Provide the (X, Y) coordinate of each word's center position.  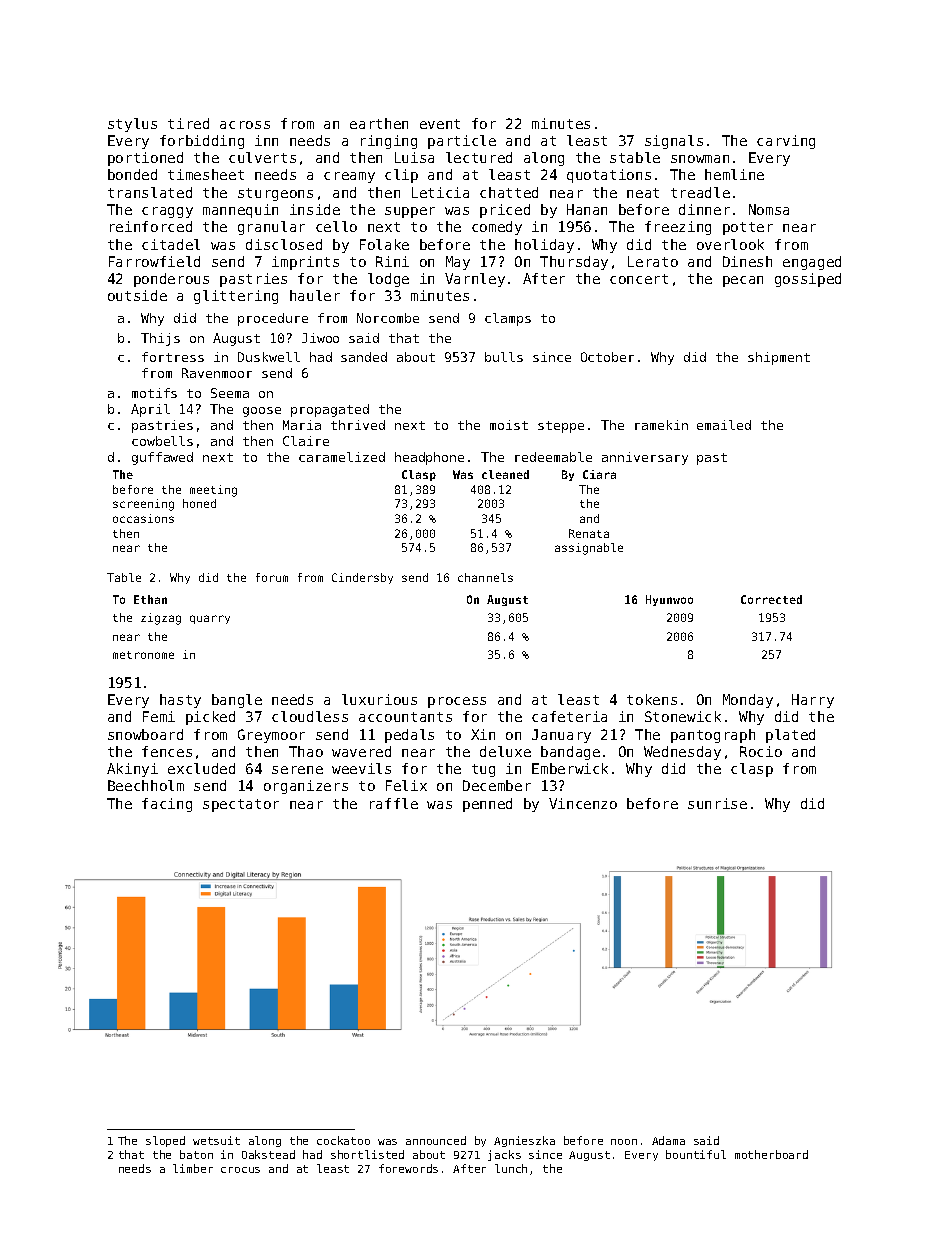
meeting (213, 491)
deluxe (505, 751)
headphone (429, 458)
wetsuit (216, 1140)
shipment (779, 358)
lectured (479, 157)
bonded (132, 174)
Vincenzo (583, 803)
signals (674, 142)
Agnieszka (524, 1141)
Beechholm (146, 785)
